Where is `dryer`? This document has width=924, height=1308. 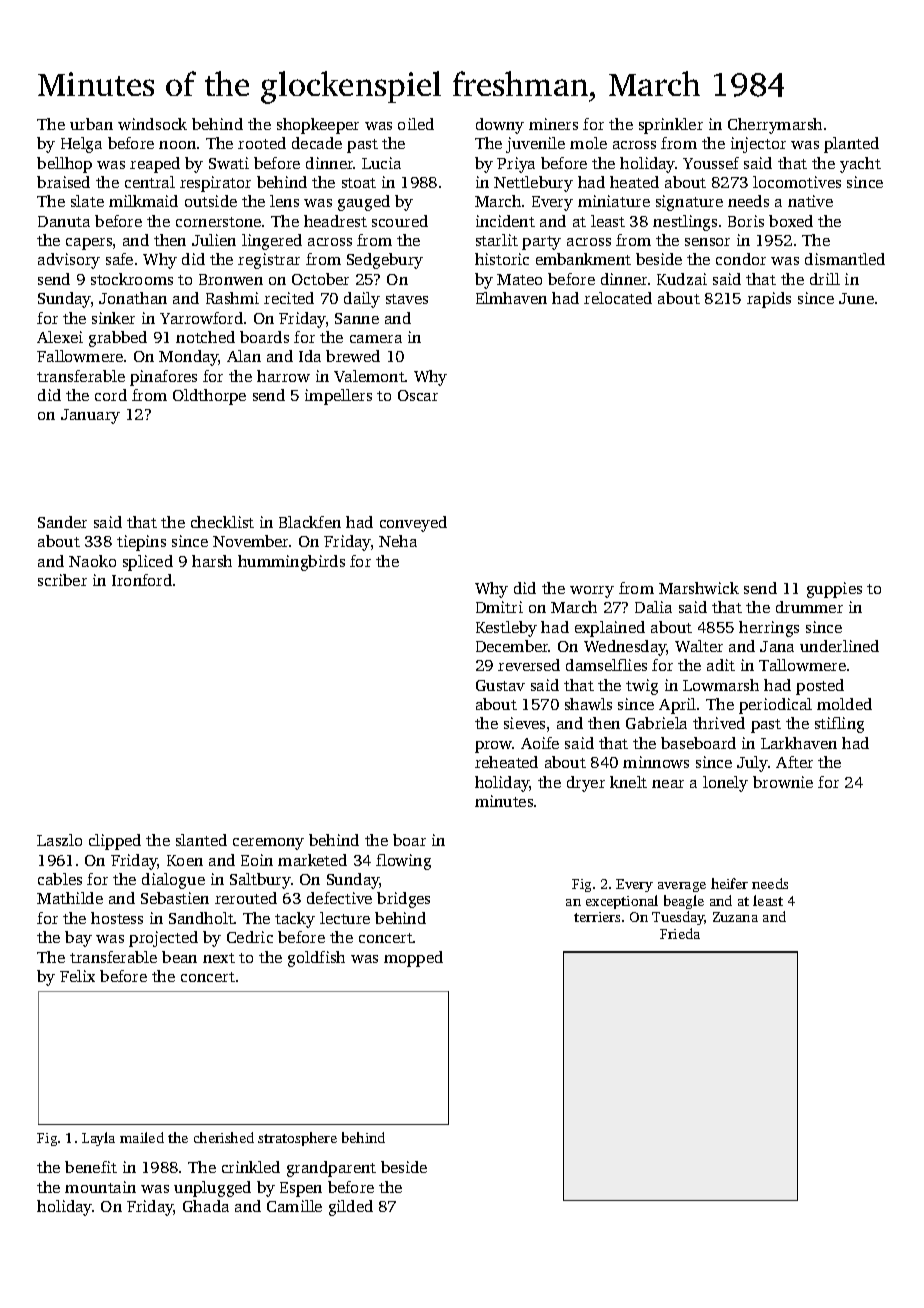 dryer is located at coordinates (586, 784).
